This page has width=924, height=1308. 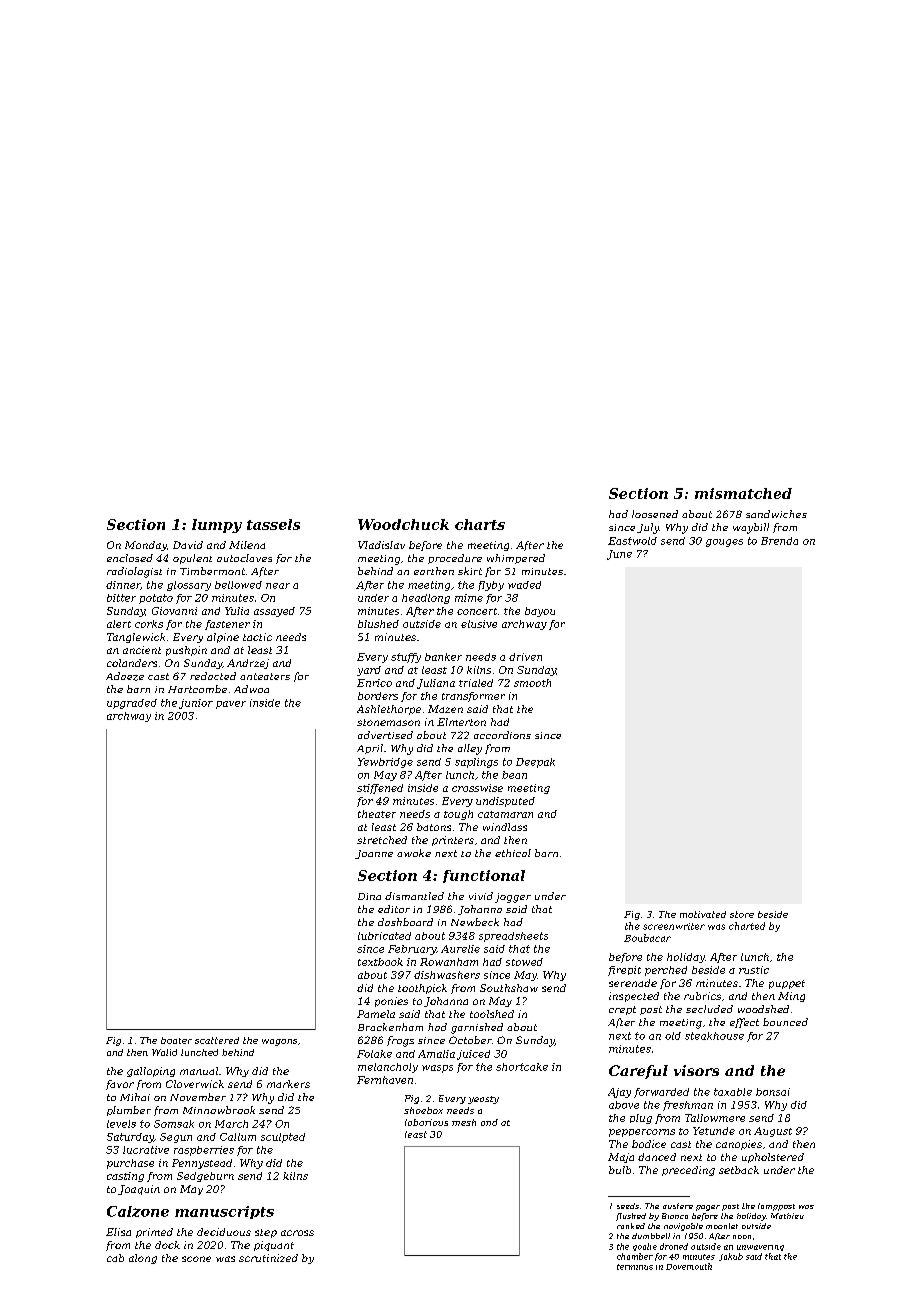 I want to click on Callum, so click(x=238, y=1137).
